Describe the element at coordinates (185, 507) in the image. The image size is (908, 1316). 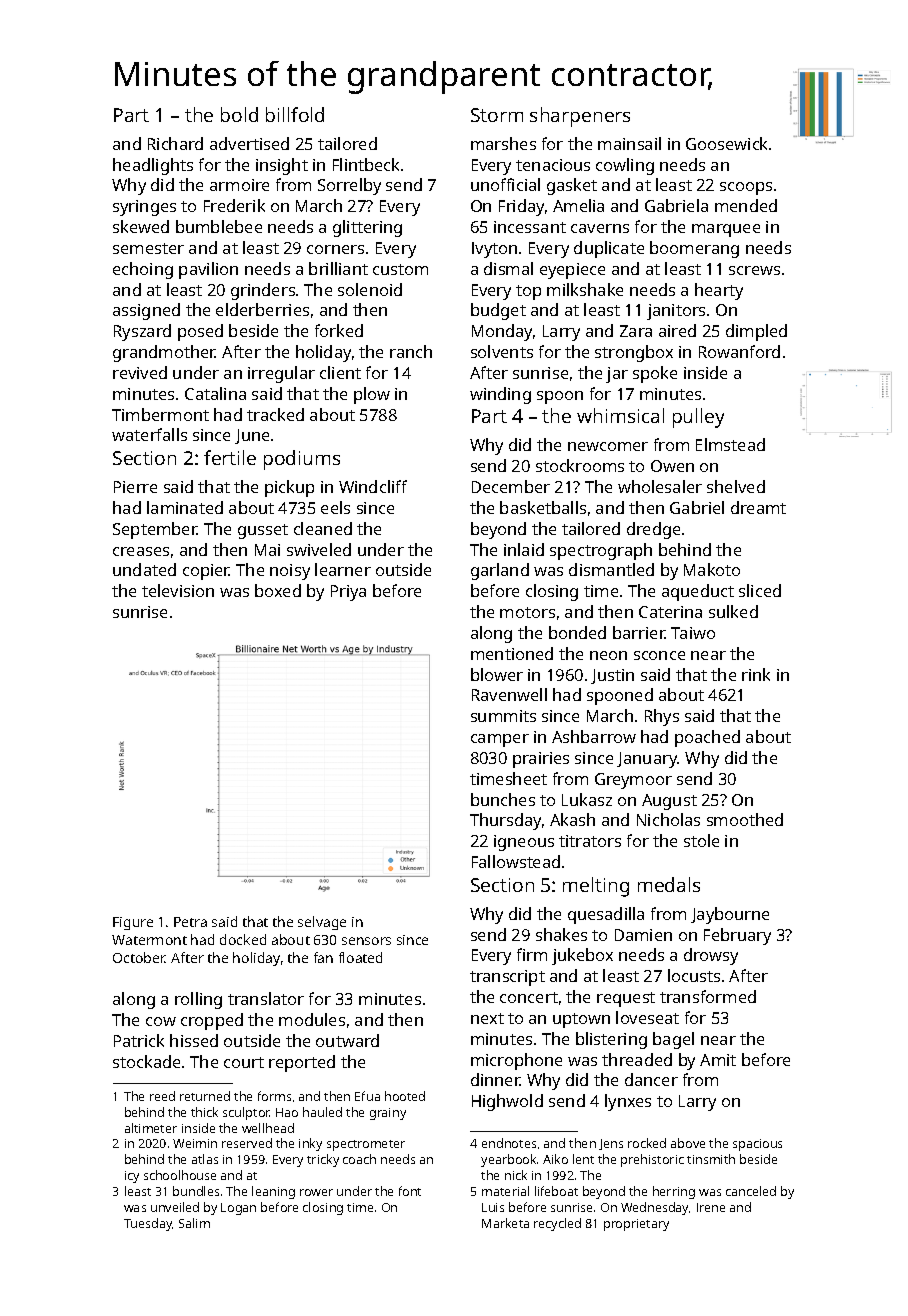
I see `laminated` at that location.
